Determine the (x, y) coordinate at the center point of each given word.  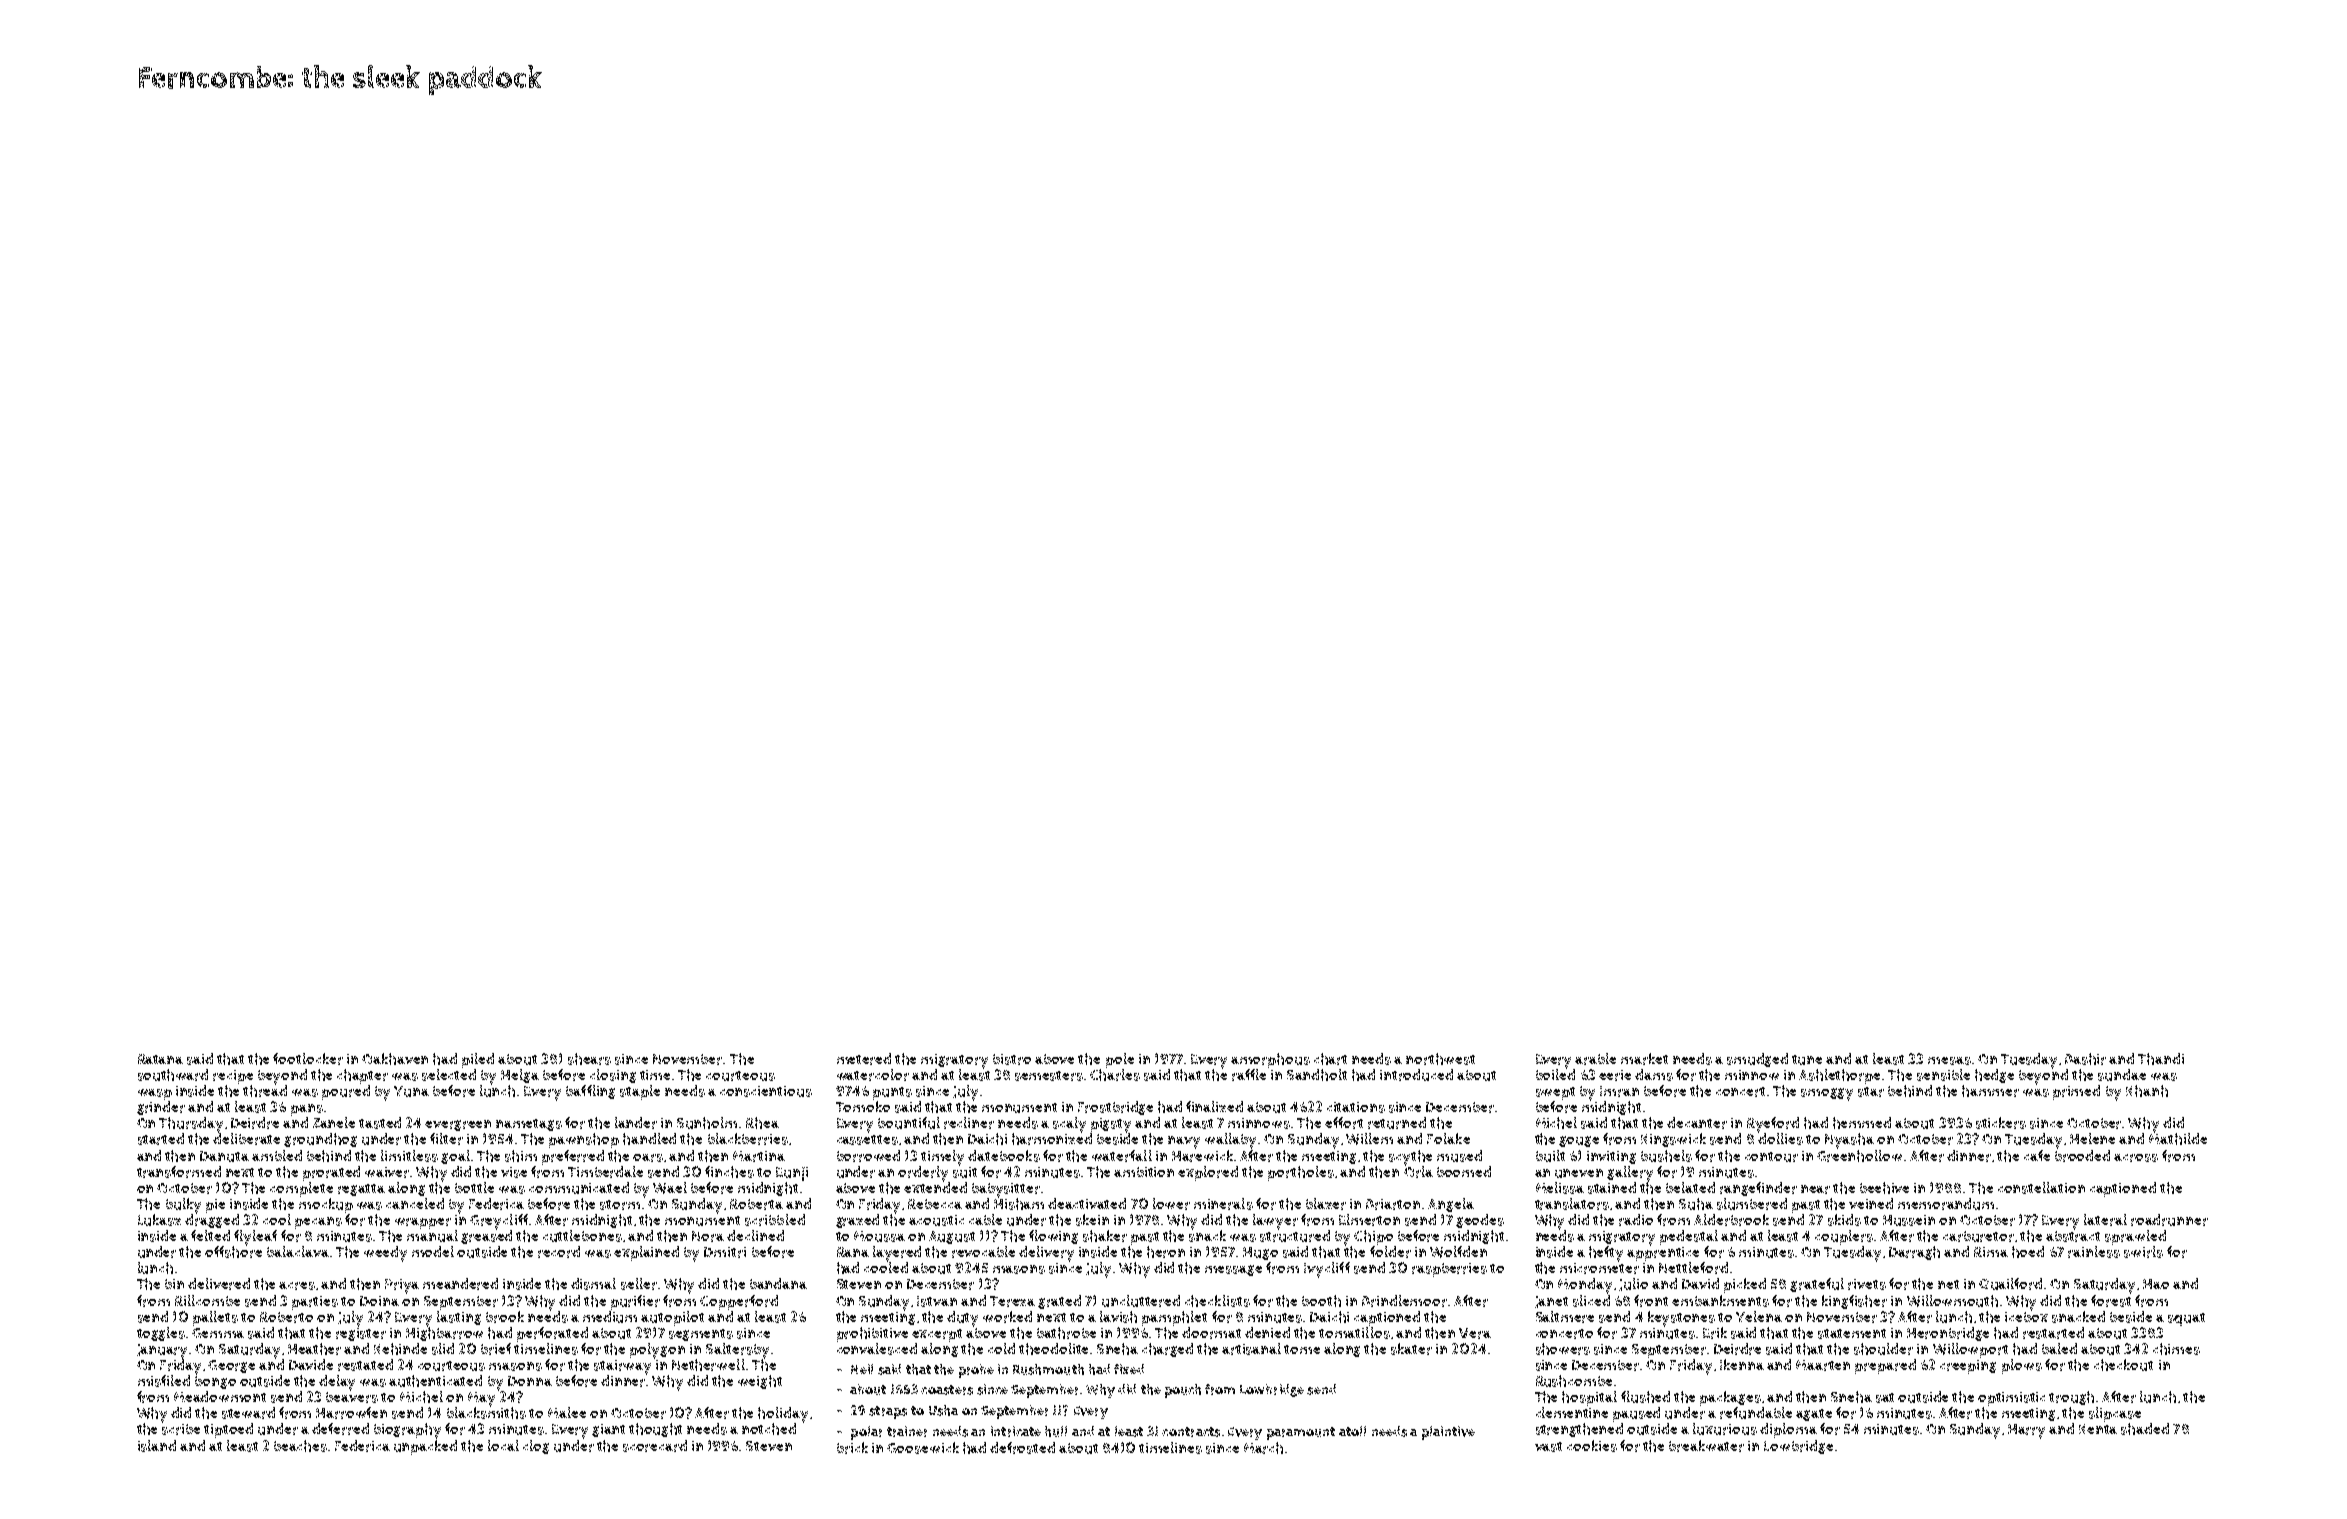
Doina (379, 1301)
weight (760, 1382)
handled (649, 1139)
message (1233, 1270)
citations (1356, 1107)
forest (2111, 1301)
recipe (233, 1077)
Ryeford (1773, 1125)
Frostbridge (1115, 1108)
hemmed (1862, 1123)
